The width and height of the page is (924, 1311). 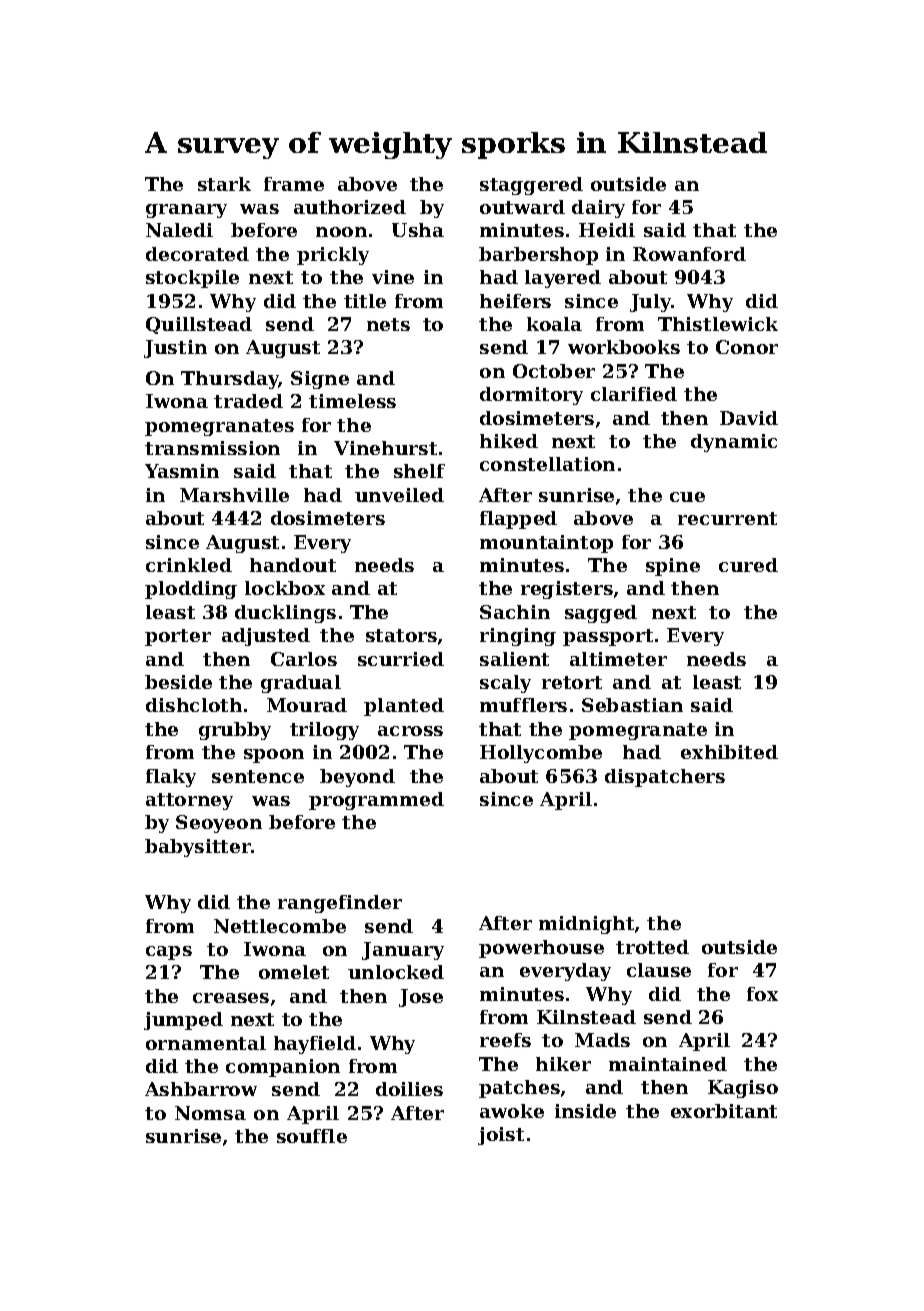 I want to click on cured, so click(x=748, y=565).
